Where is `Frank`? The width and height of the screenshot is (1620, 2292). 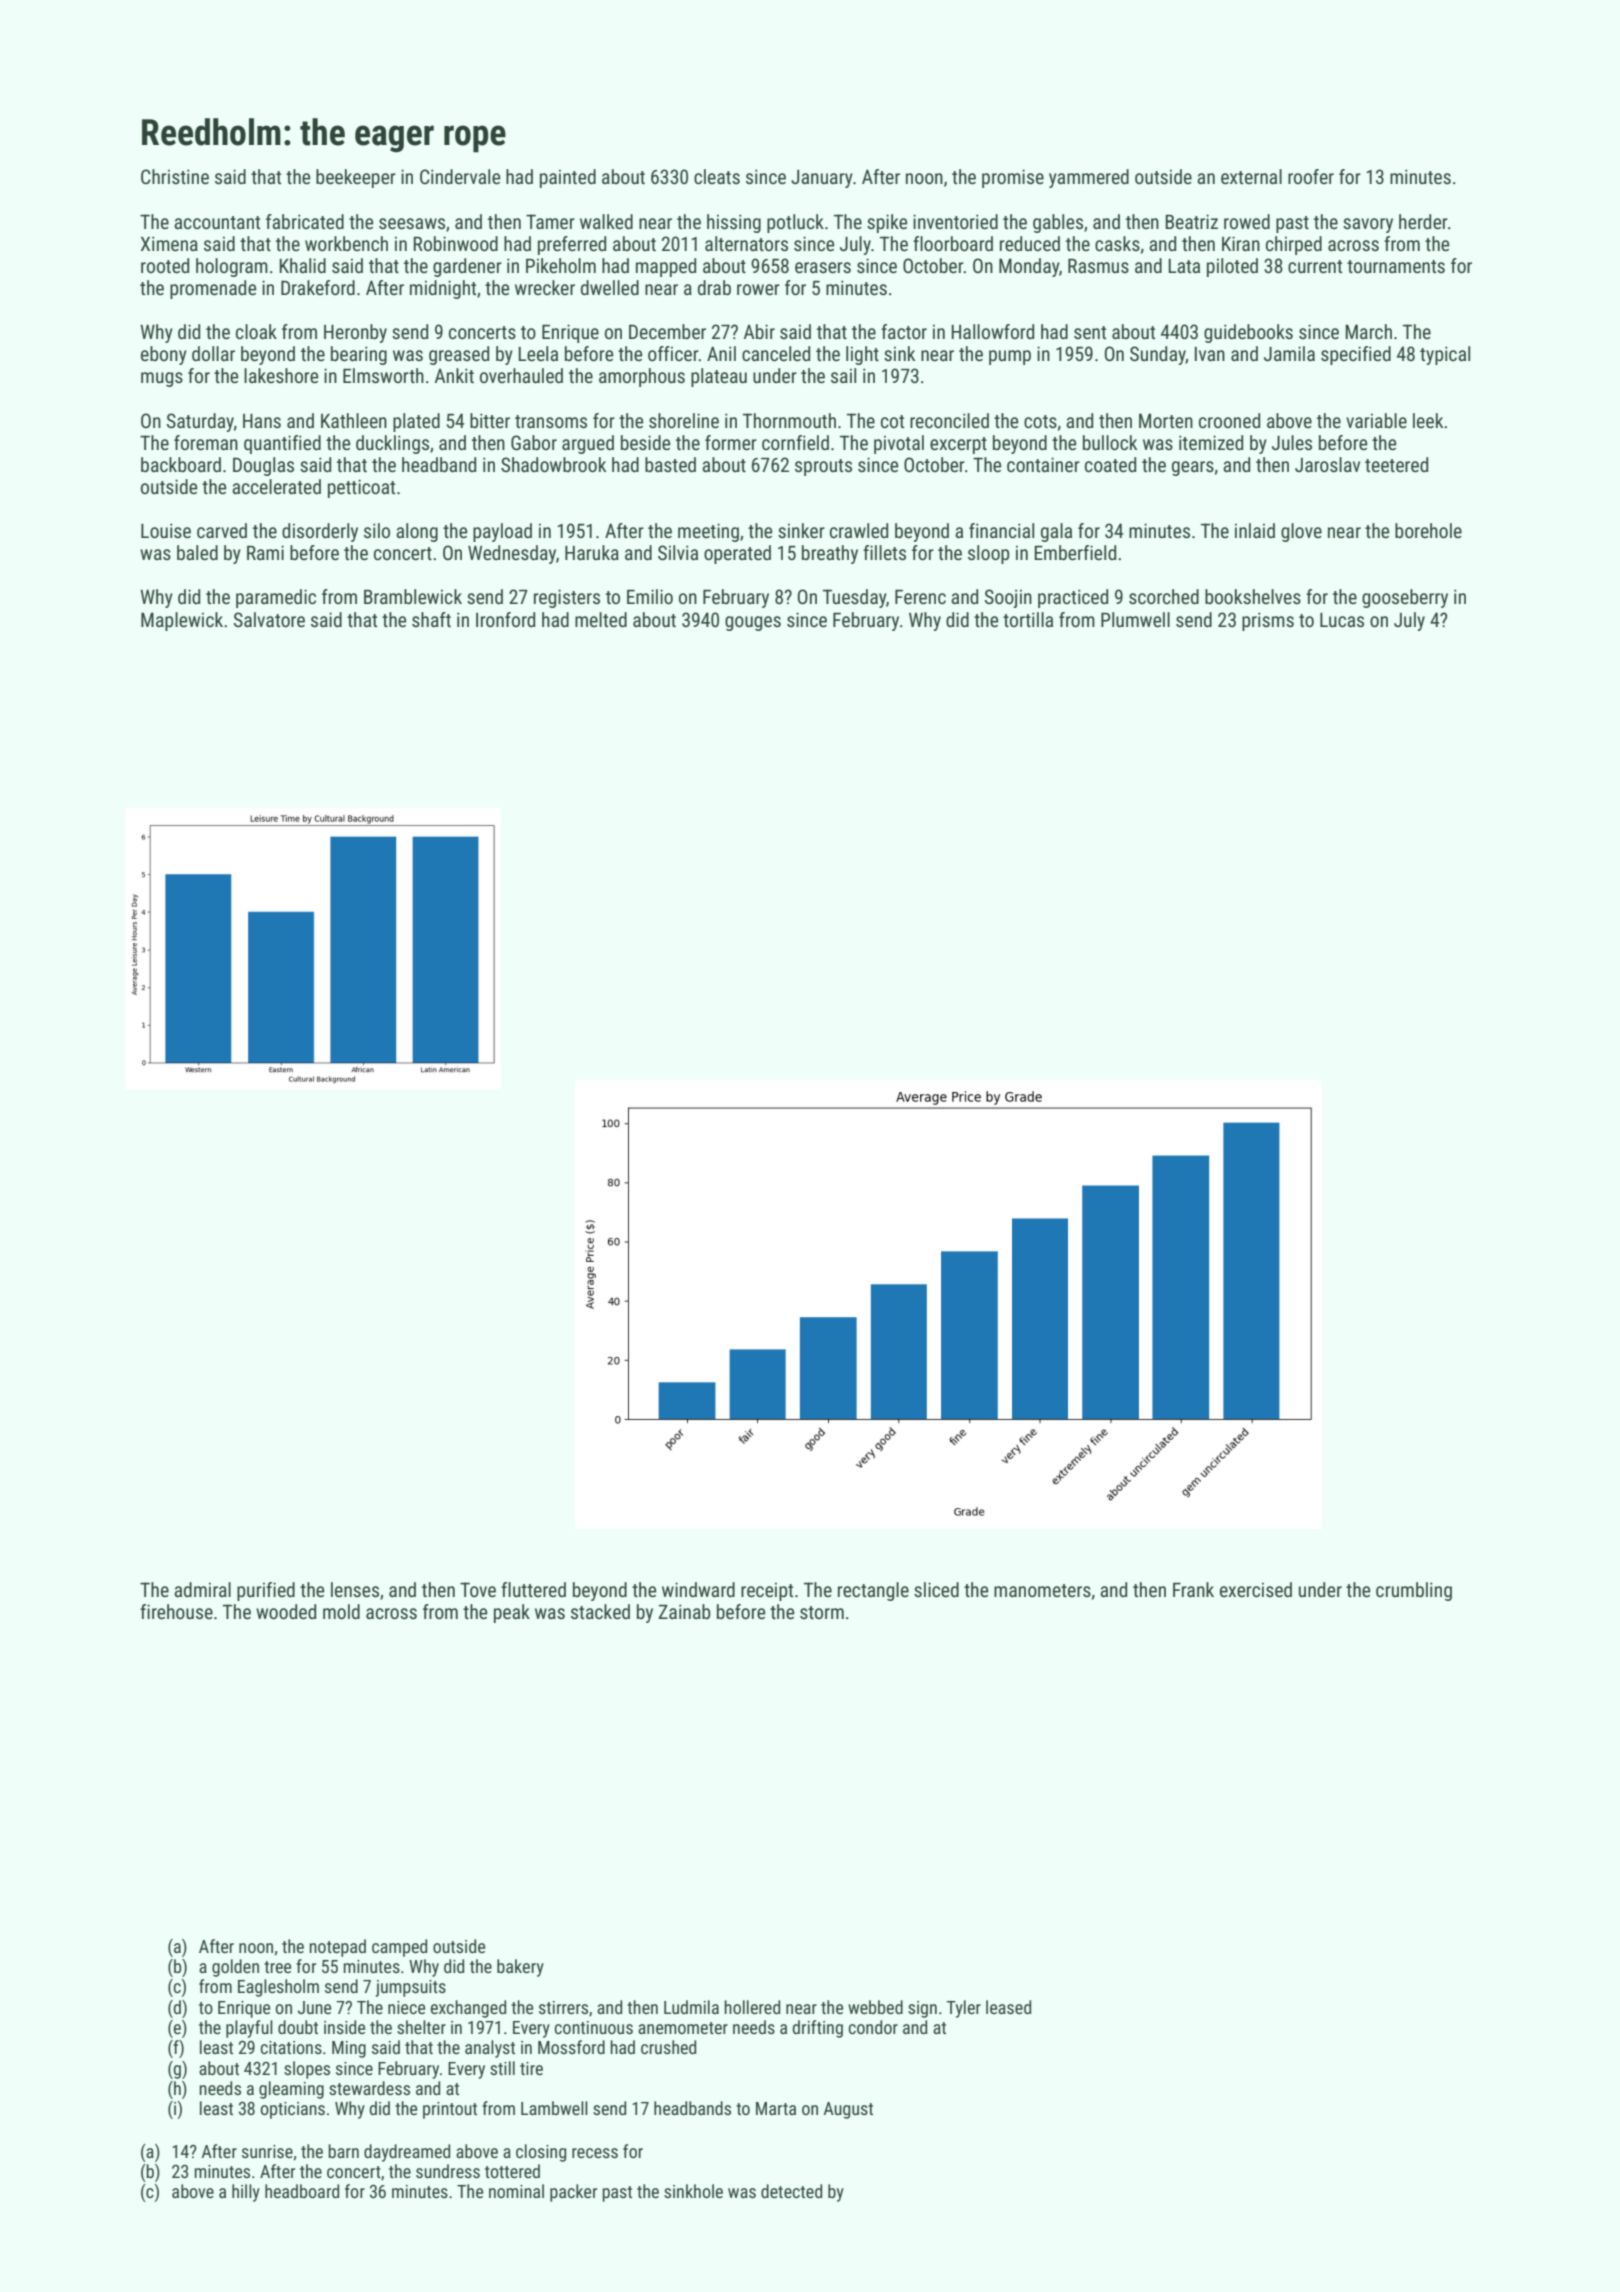
Frank is located at coordinates (1193, 1589).
